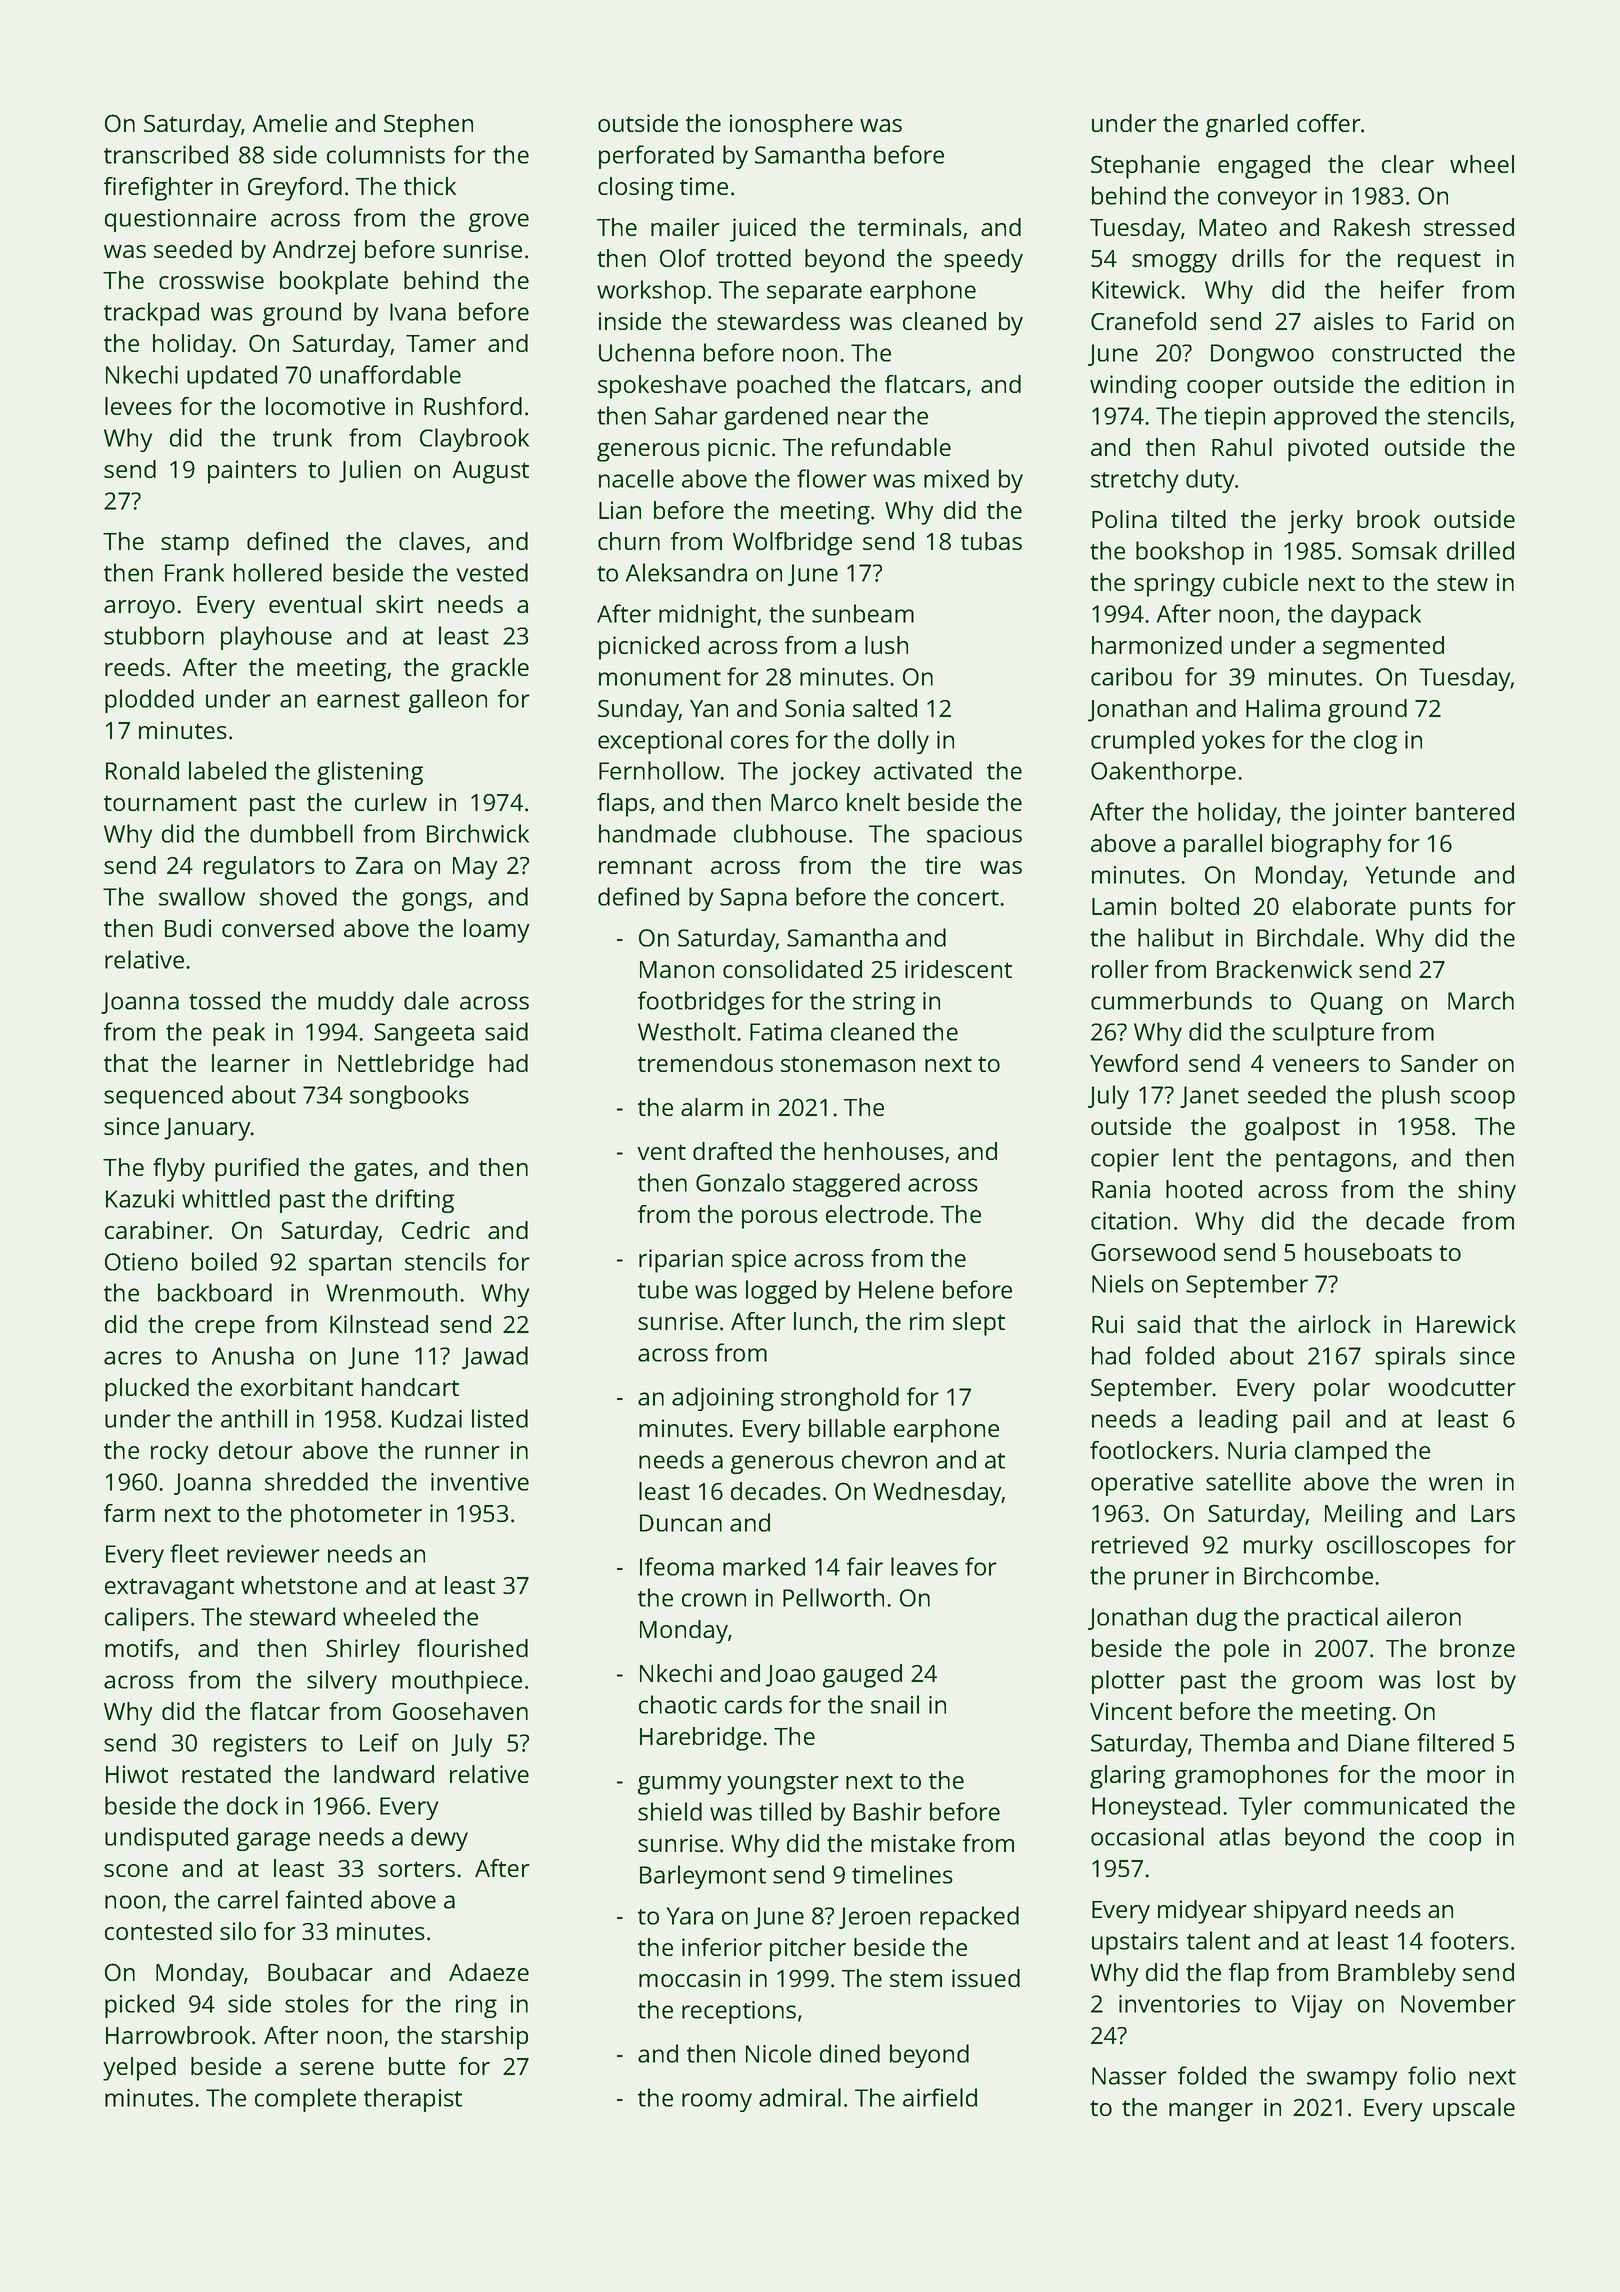  Describe the element at coordinates (1157, 645) in the screenshot. I see `harmonized` at that location.
